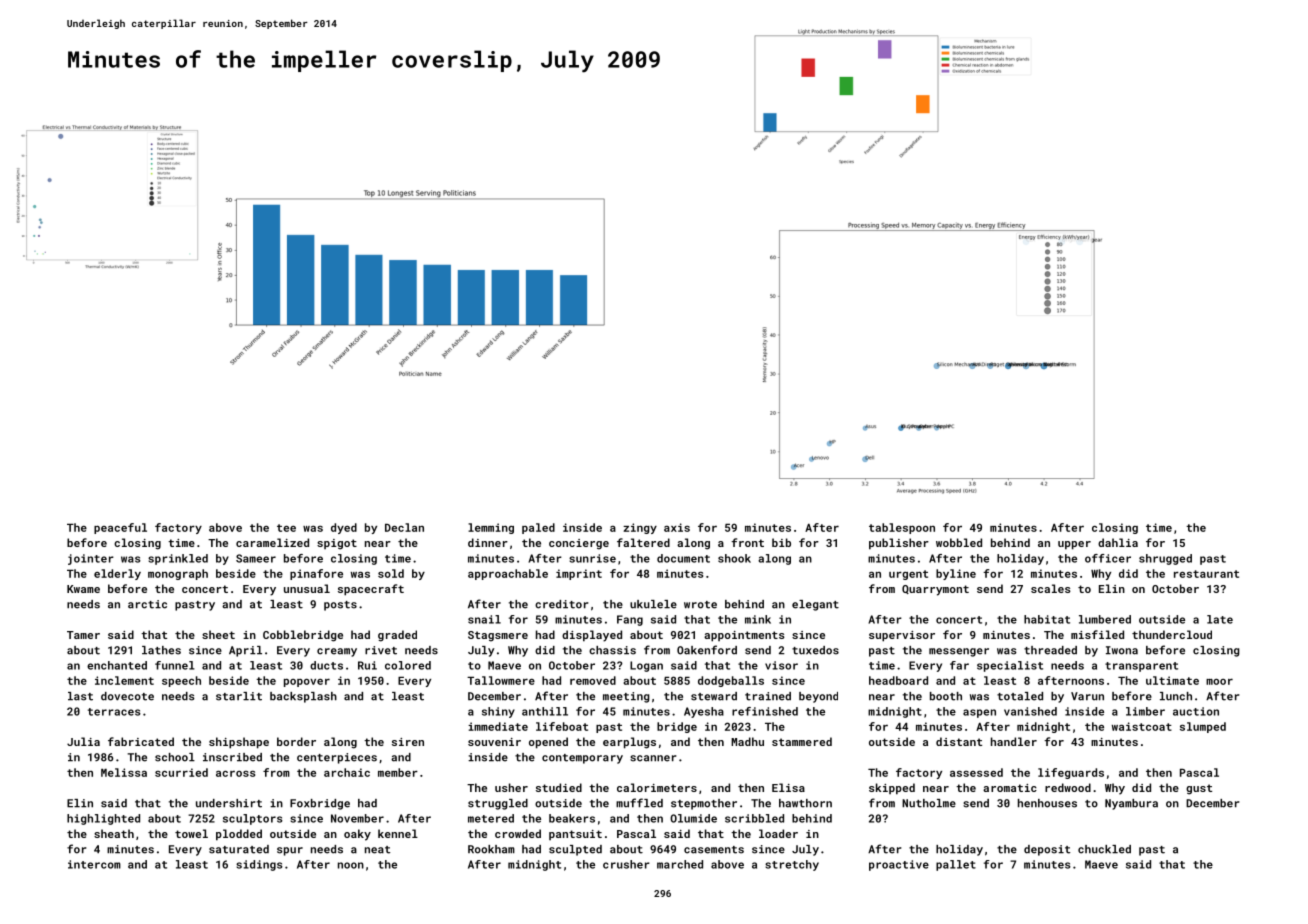 This screenshot has width=1308, height=924. Describe the element at coordinates (1104, 849) in the screenshot. I see `chuckled` at that location.
